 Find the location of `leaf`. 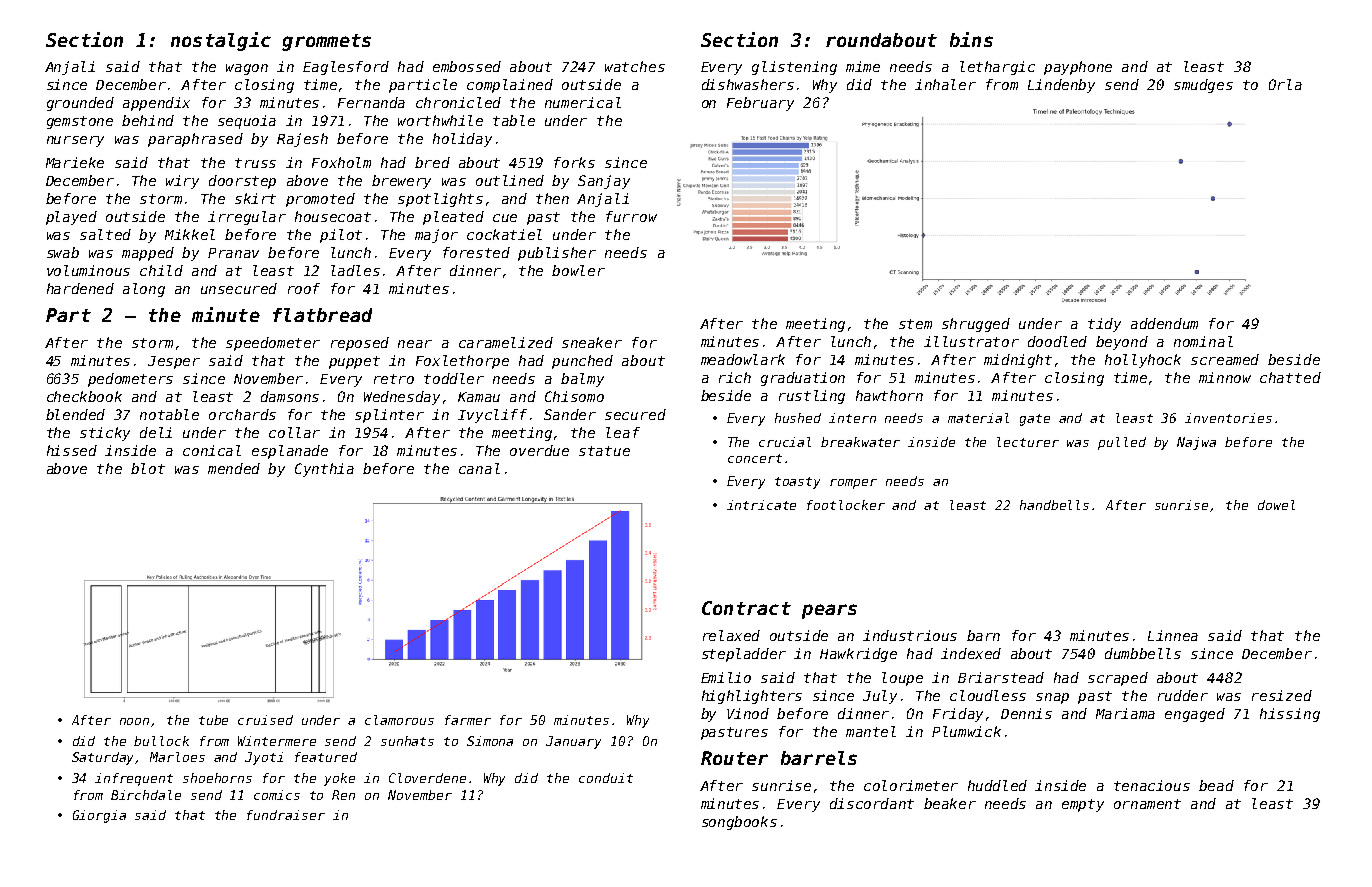

leaf is located at coordinates (623, 432).
